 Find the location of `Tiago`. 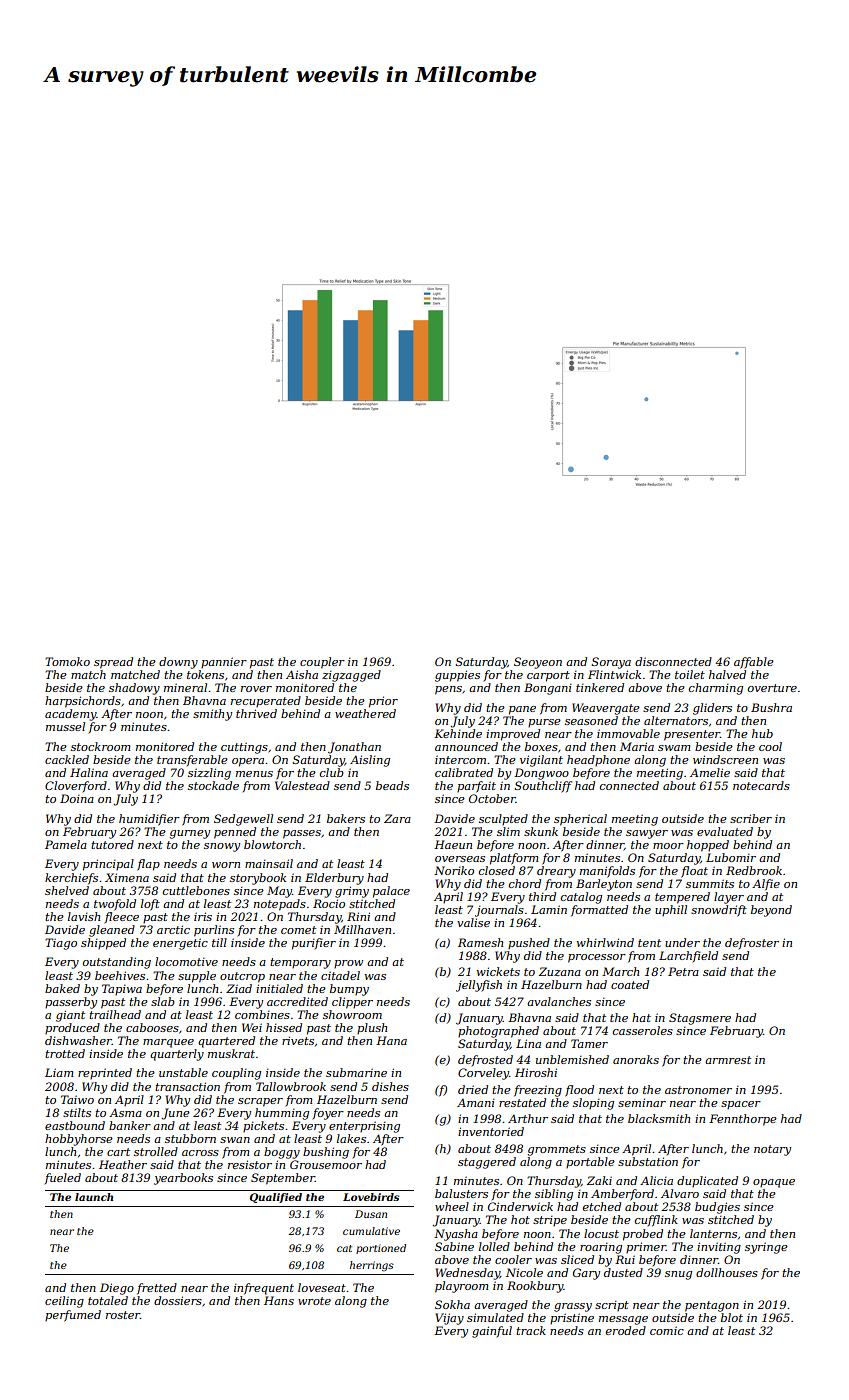

Tiago is located at coordinates (61, 944).
